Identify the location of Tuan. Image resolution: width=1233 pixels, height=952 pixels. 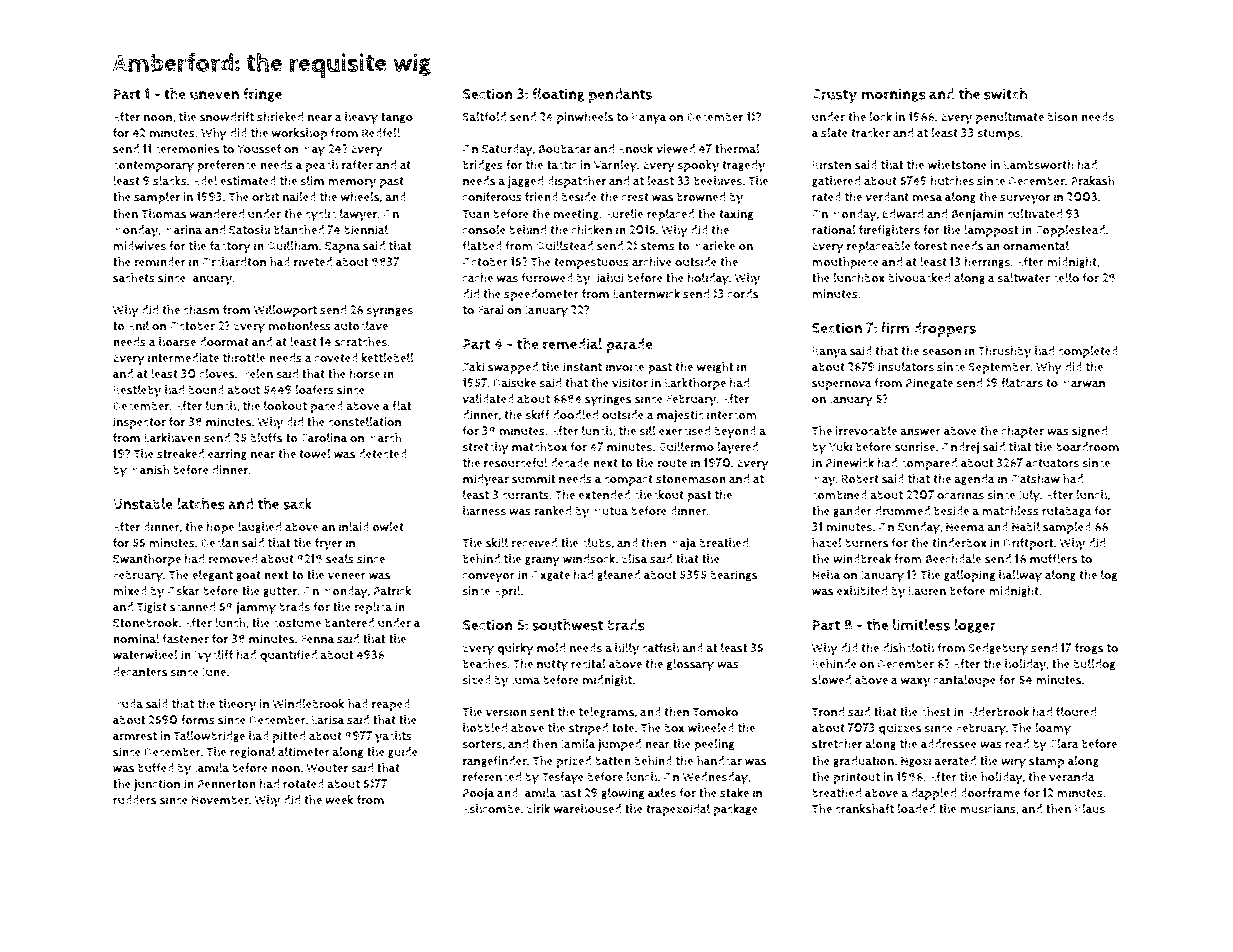
(476, 214).
